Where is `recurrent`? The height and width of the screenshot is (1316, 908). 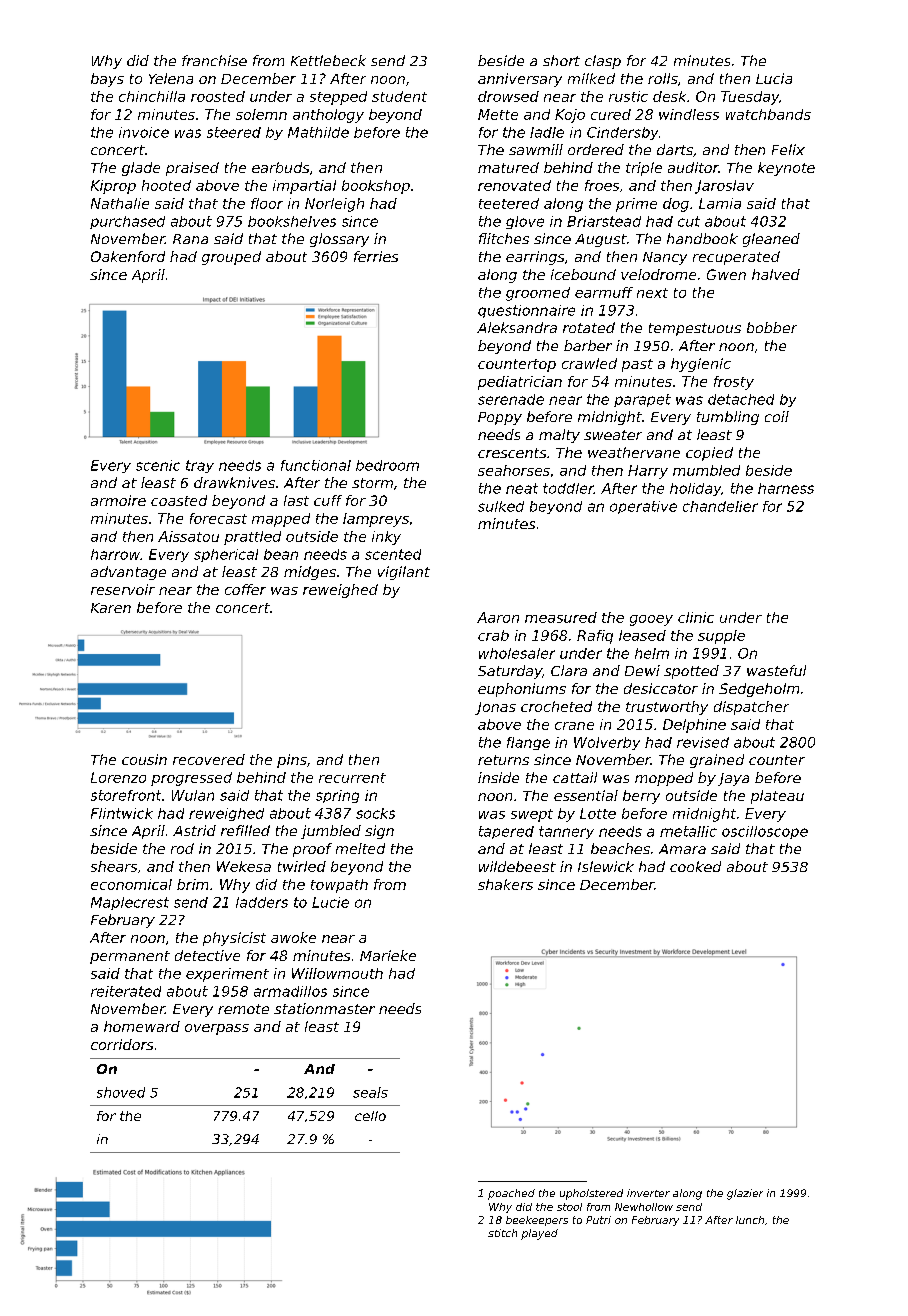
recurrent is located at coordinates (352, 778).
